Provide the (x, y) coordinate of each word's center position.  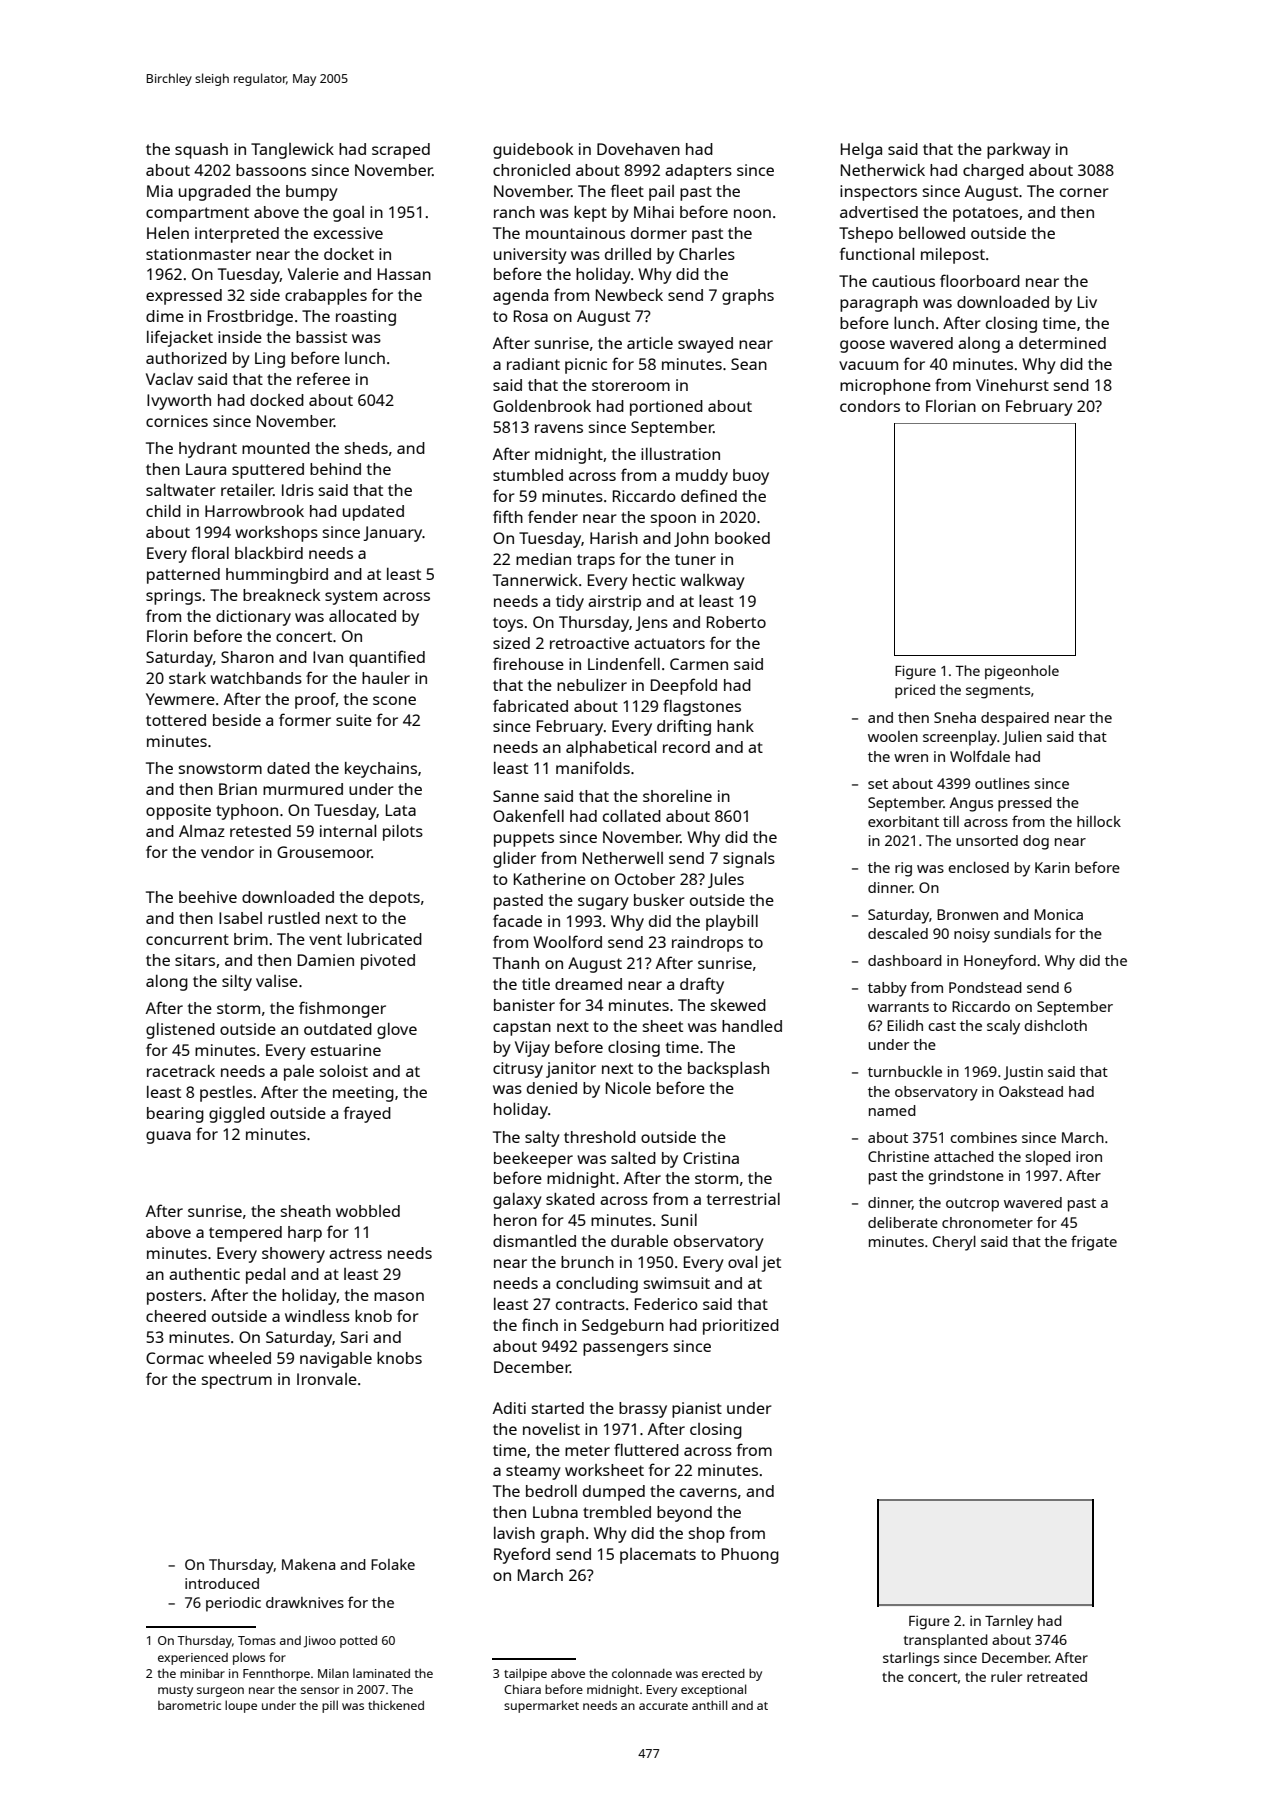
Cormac (175, 1358)
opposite (178, 812)
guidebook (533, 151)
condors (870, 406)
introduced (222, 1583)
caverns (708, 1492)
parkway (1019, 151)
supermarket (541, 1706)
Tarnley (1009, 1622)
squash (201, 151)
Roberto (736, 622)
